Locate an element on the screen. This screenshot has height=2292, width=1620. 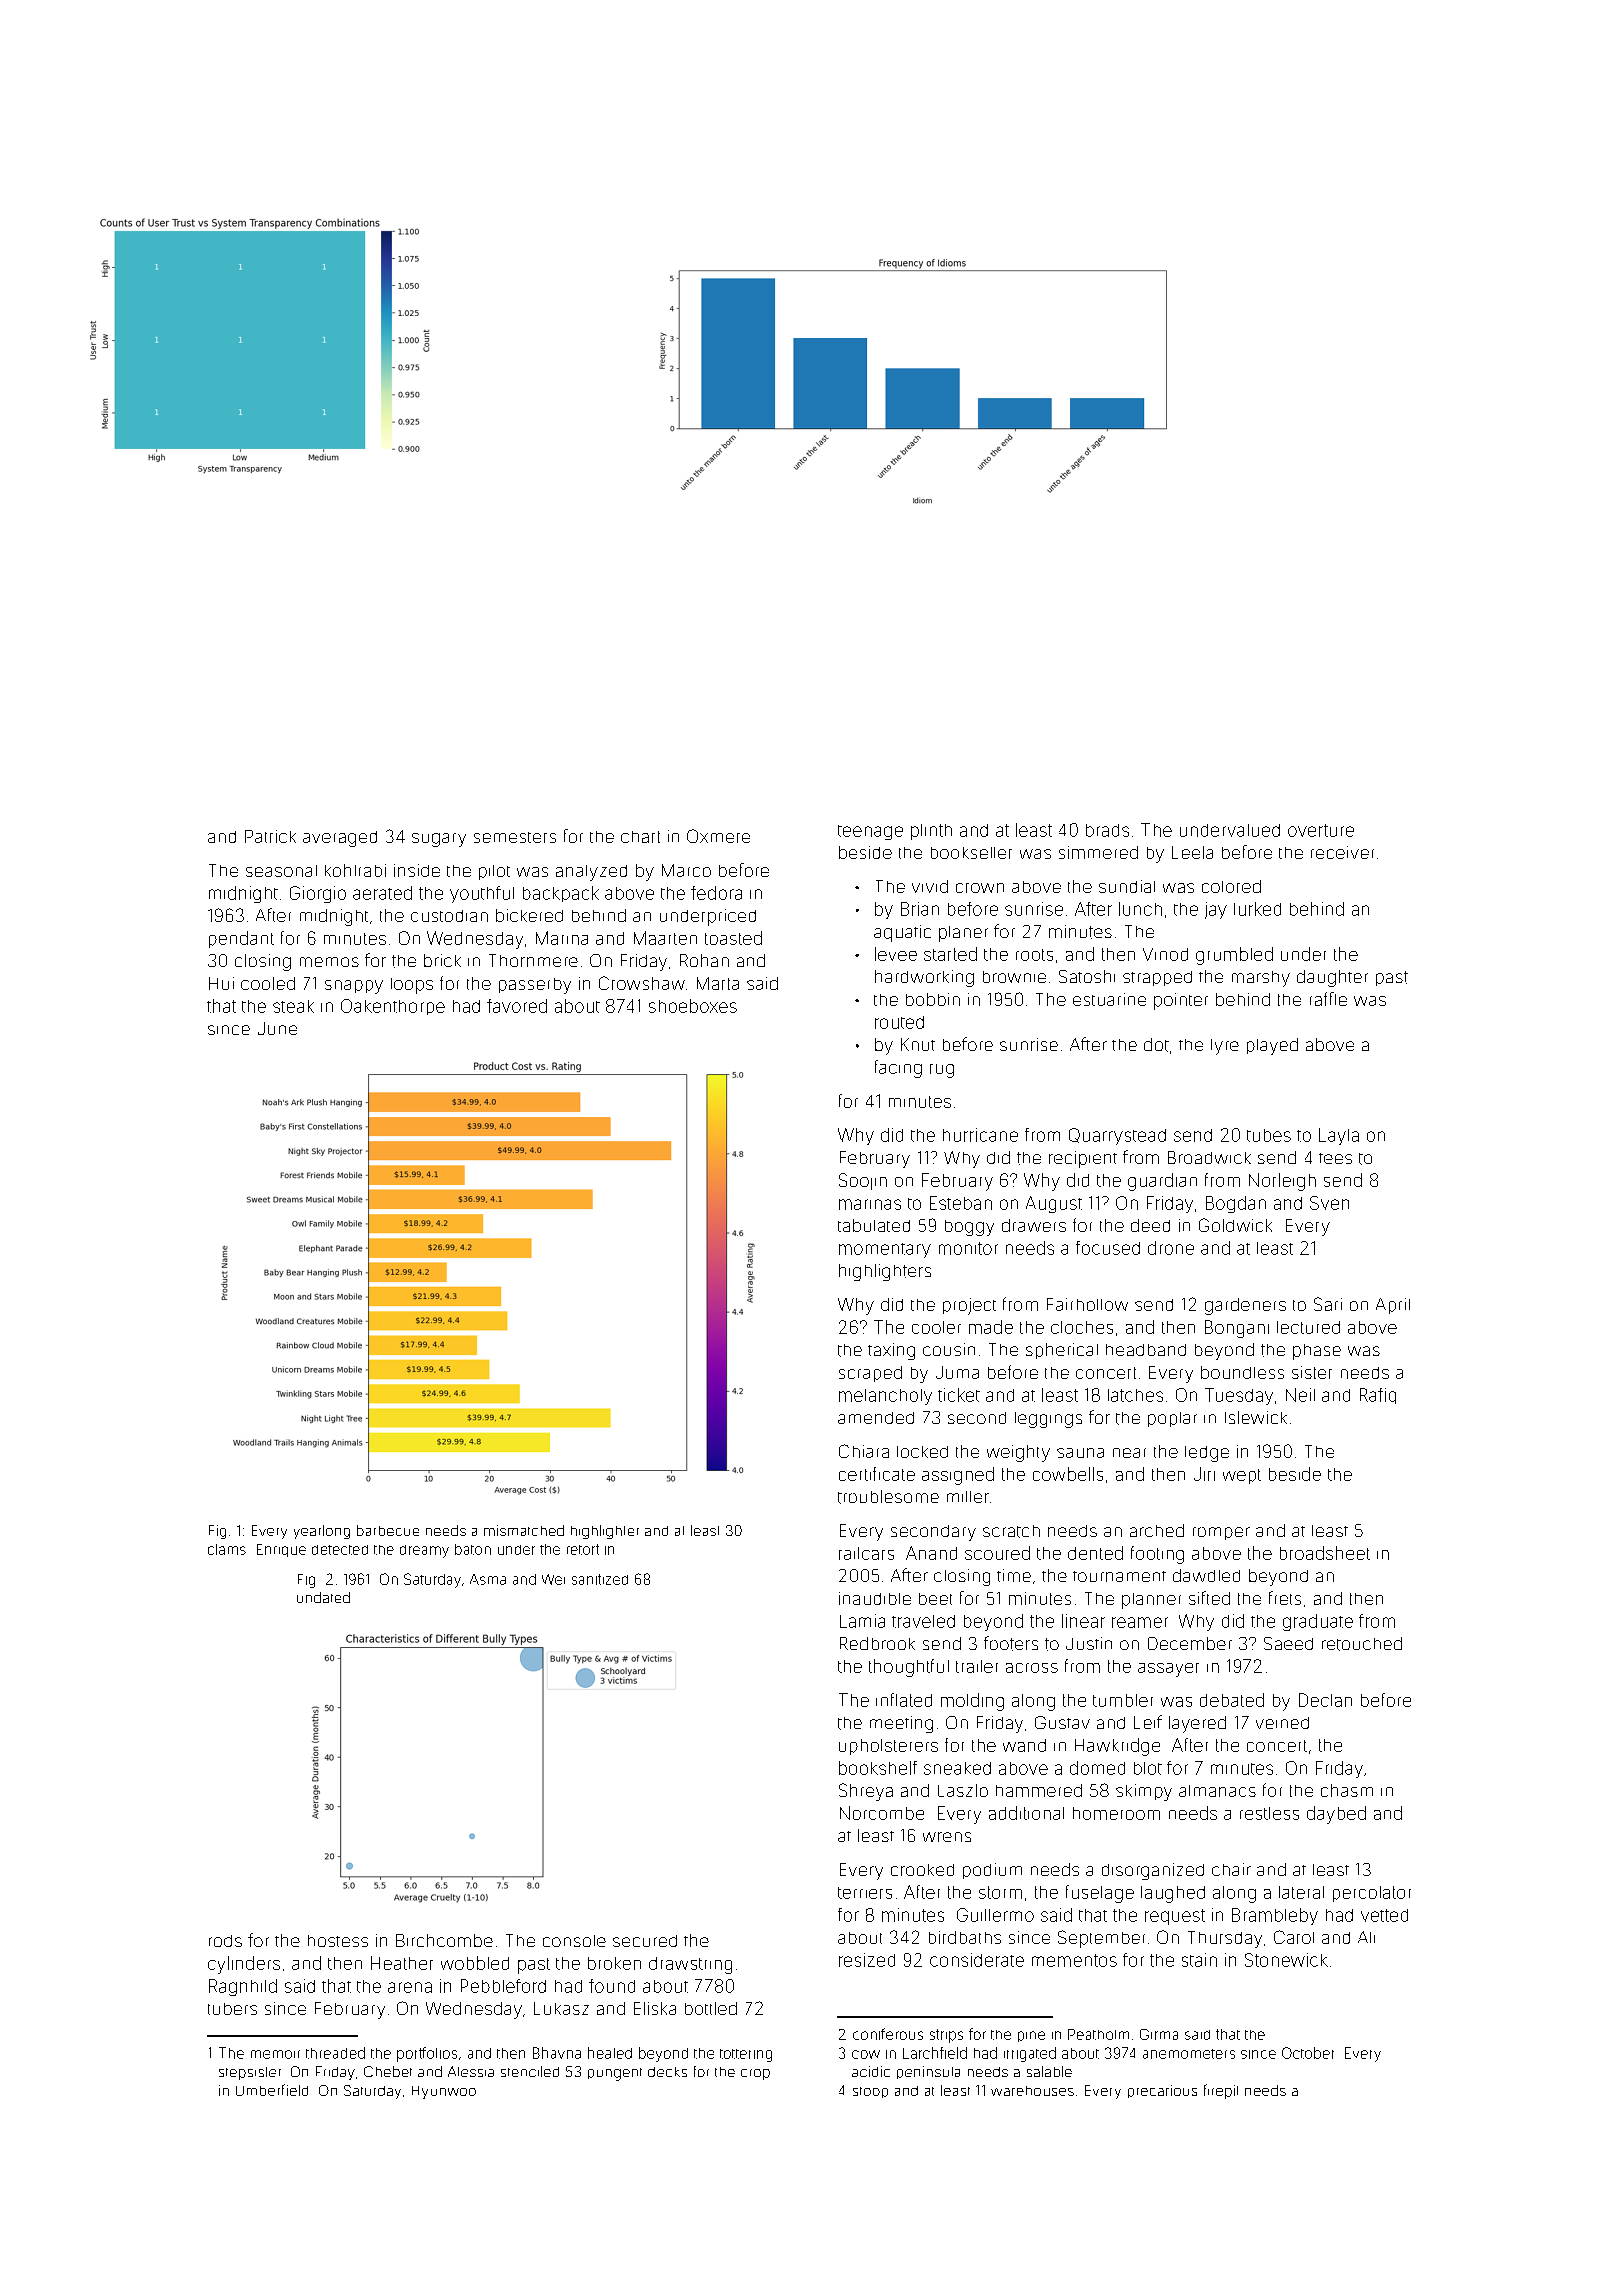
terriers is located at coordinates (865, 1893).
